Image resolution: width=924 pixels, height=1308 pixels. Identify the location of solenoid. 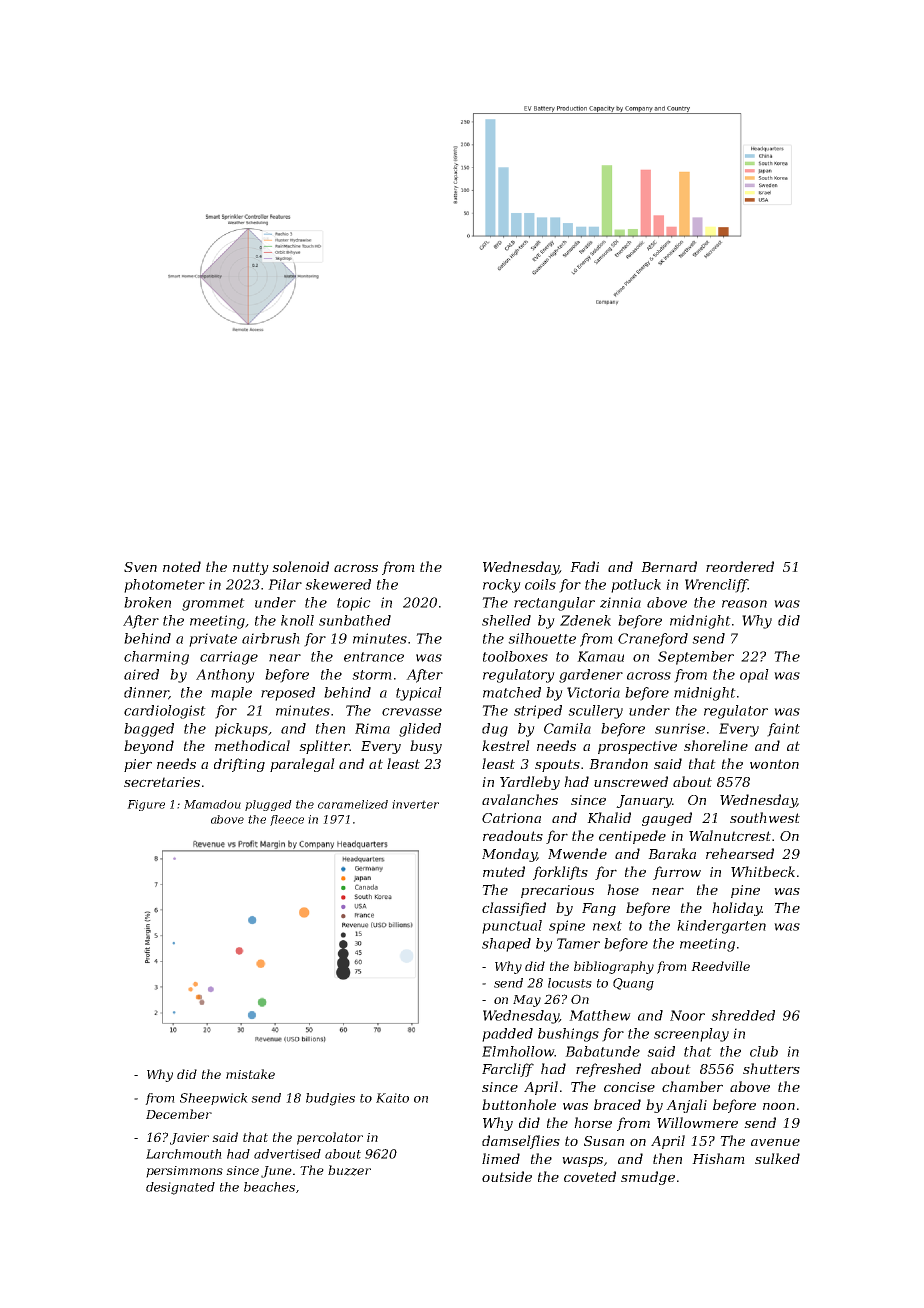
(300, 566).
